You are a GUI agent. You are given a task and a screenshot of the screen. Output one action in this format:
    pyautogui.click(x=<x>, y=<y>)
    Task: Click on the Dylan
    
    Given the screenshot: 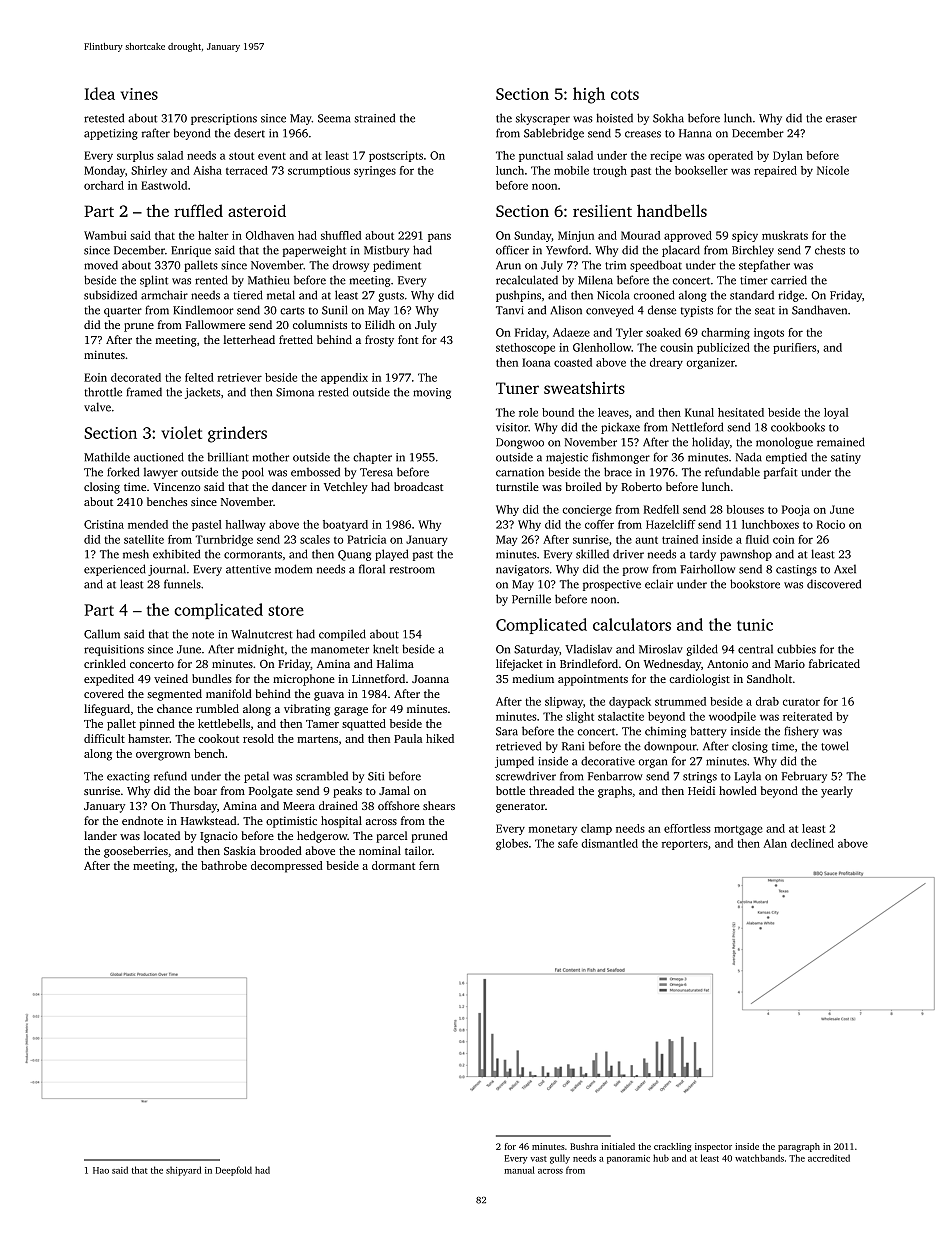 What is the action you would take?
    pyautogui.click(x=788, y=156)
